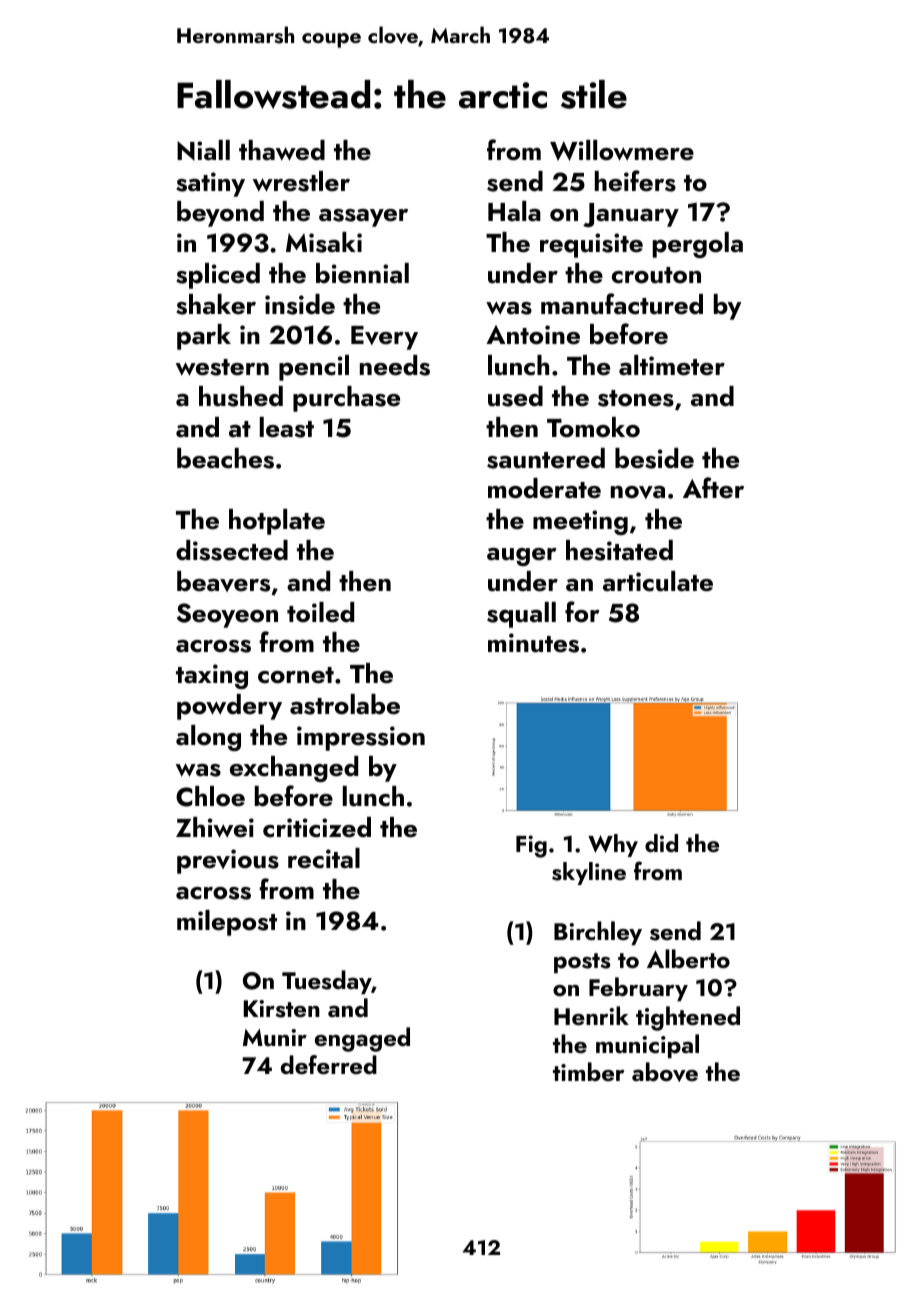 The height and width of the screenshot is (1311, 924). I want to click on timber, so click(588, 1071).
